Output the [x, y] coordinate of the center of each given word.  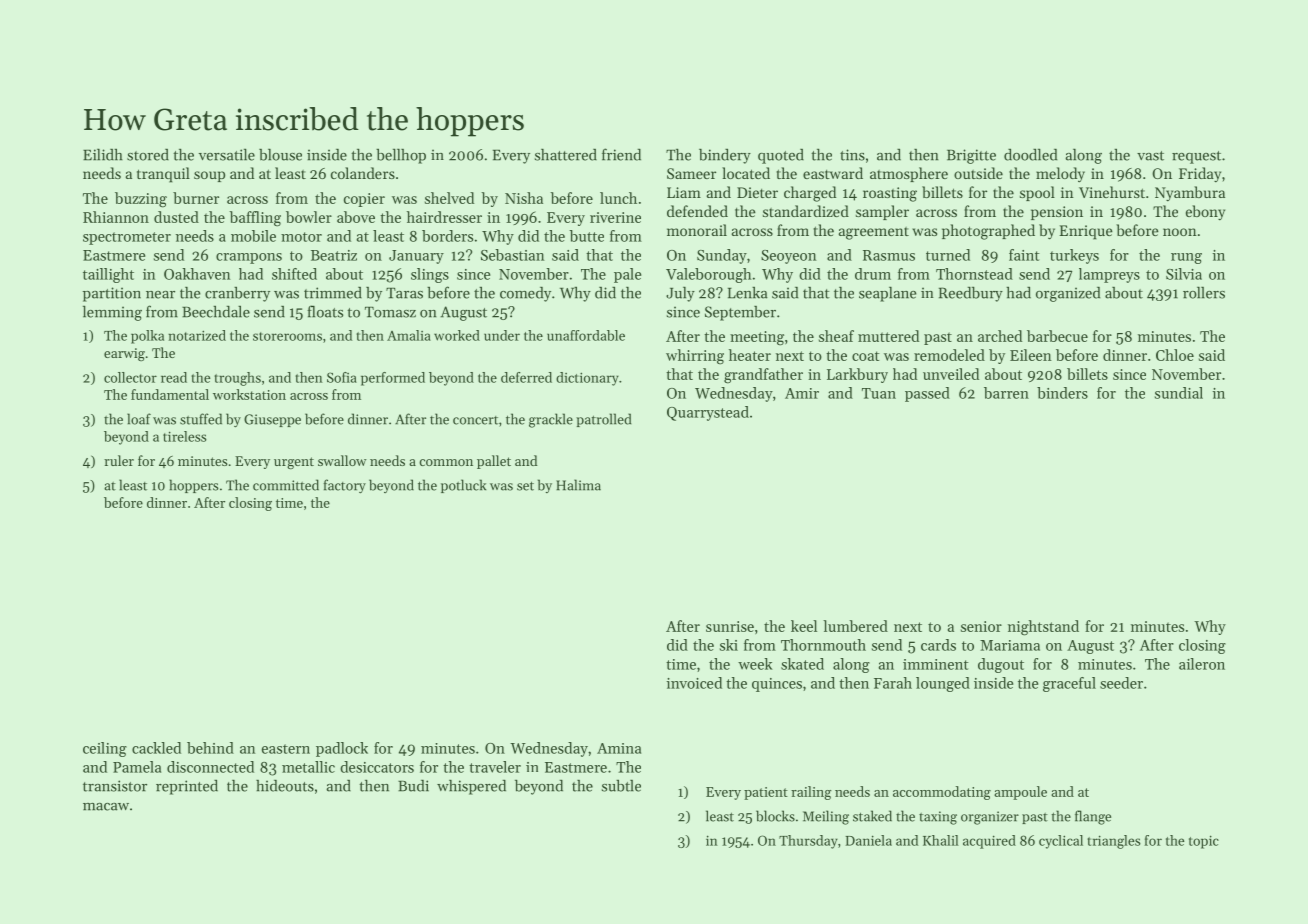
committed [286, 485]
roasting [890, 194]
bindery [725, 156]
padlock [342, 749]
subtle [621, 786]
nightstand [1043, 628]
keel [804, 626]
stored [148, 155]
